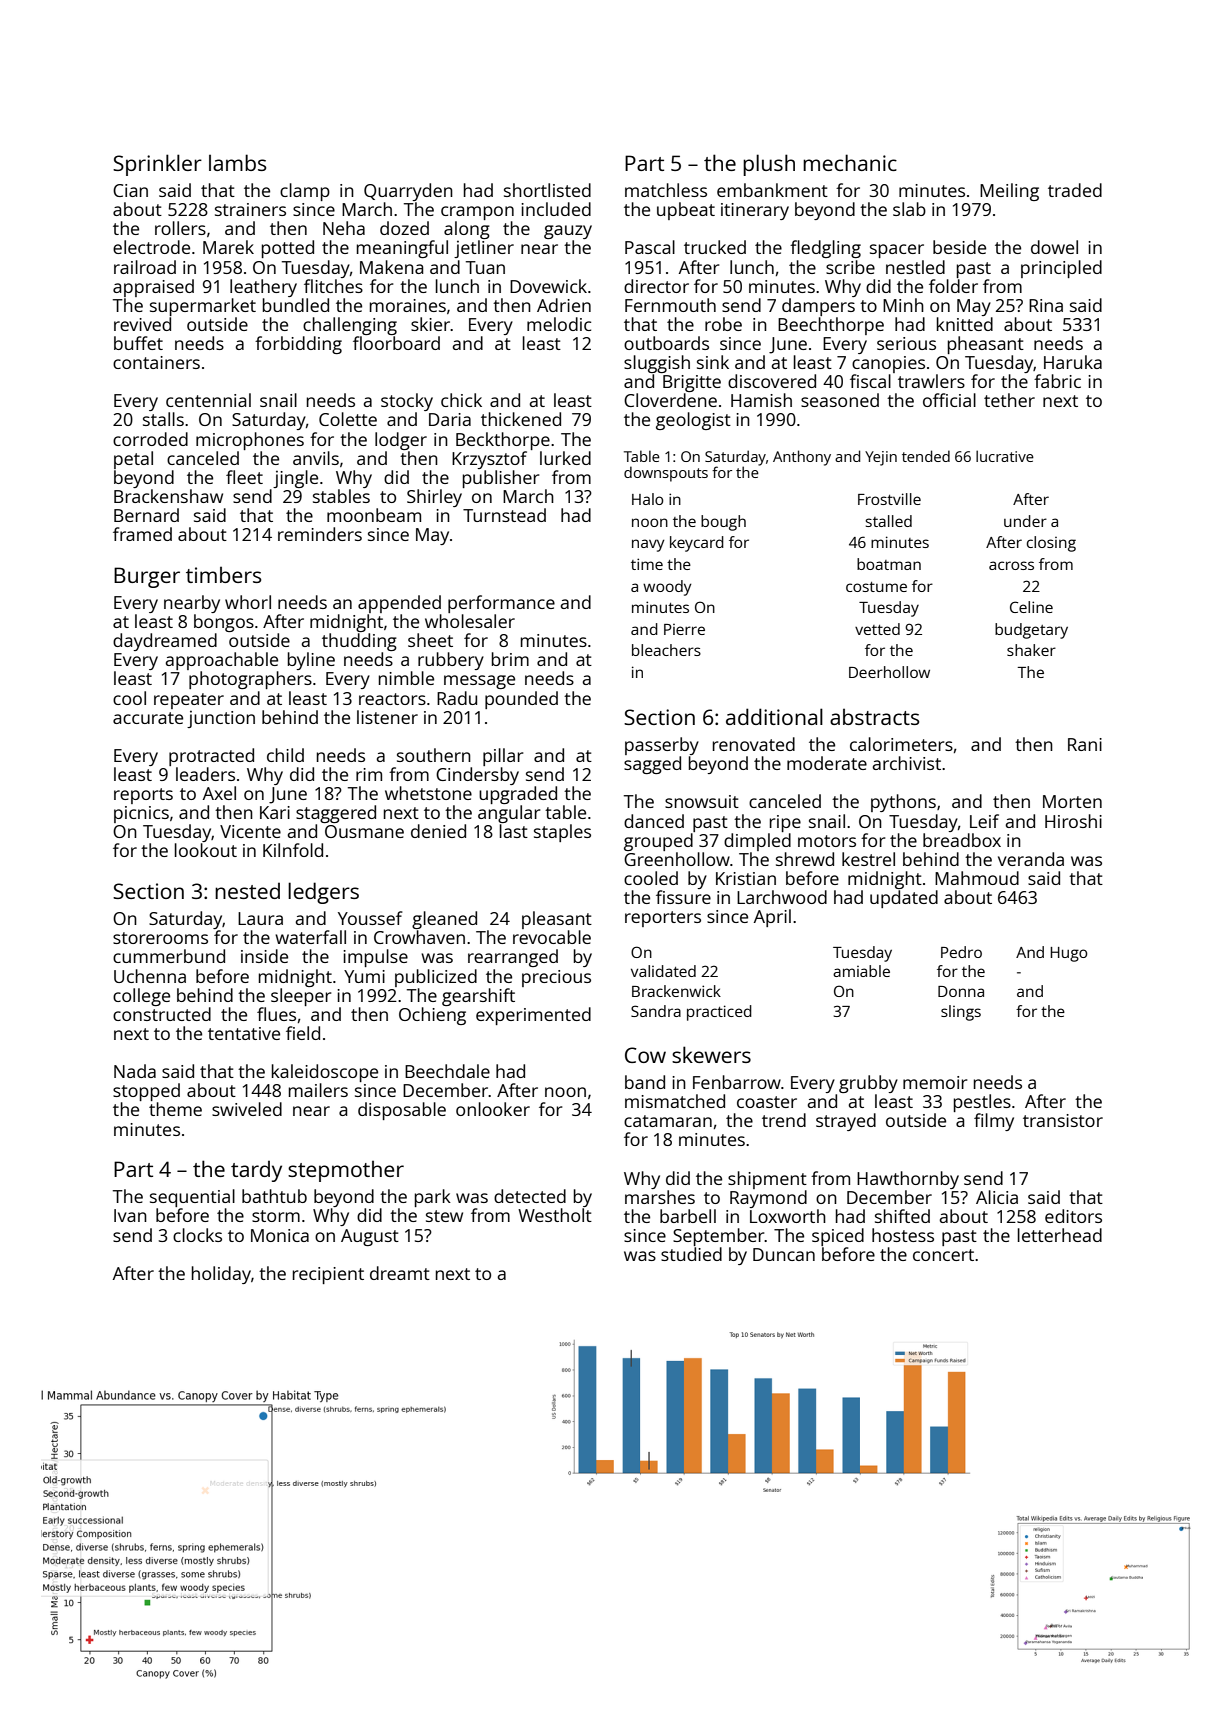 Image resolution: width=1216 pixels, height=1719 pixels. What do you see at coordinates (408, 192) in the screenshot?
I see `Quarryden` at bounding box center [408, 192].
